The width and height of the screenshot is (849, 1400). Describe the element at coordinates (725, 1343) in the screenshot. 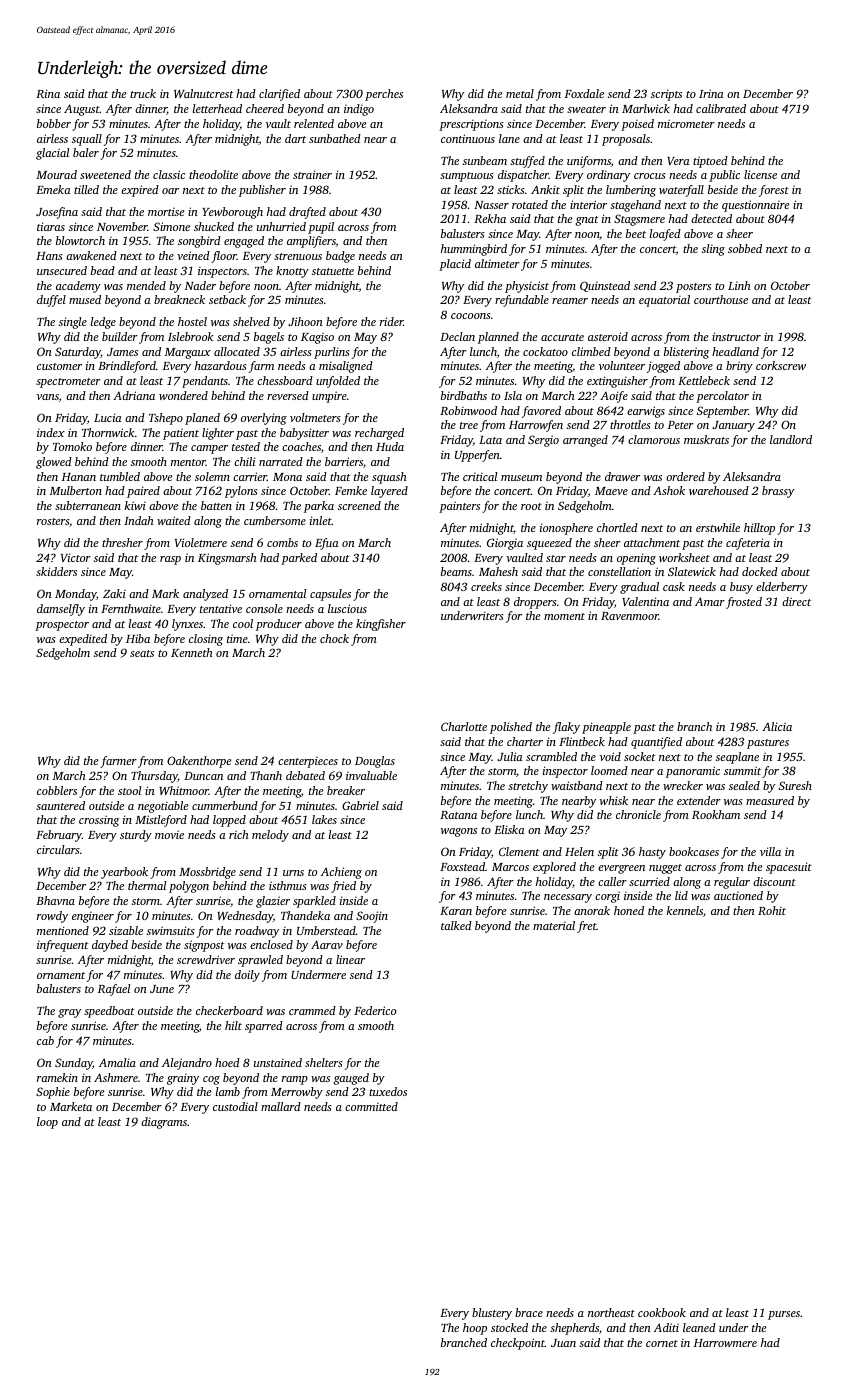

I see `Harrowmere` at that location.
